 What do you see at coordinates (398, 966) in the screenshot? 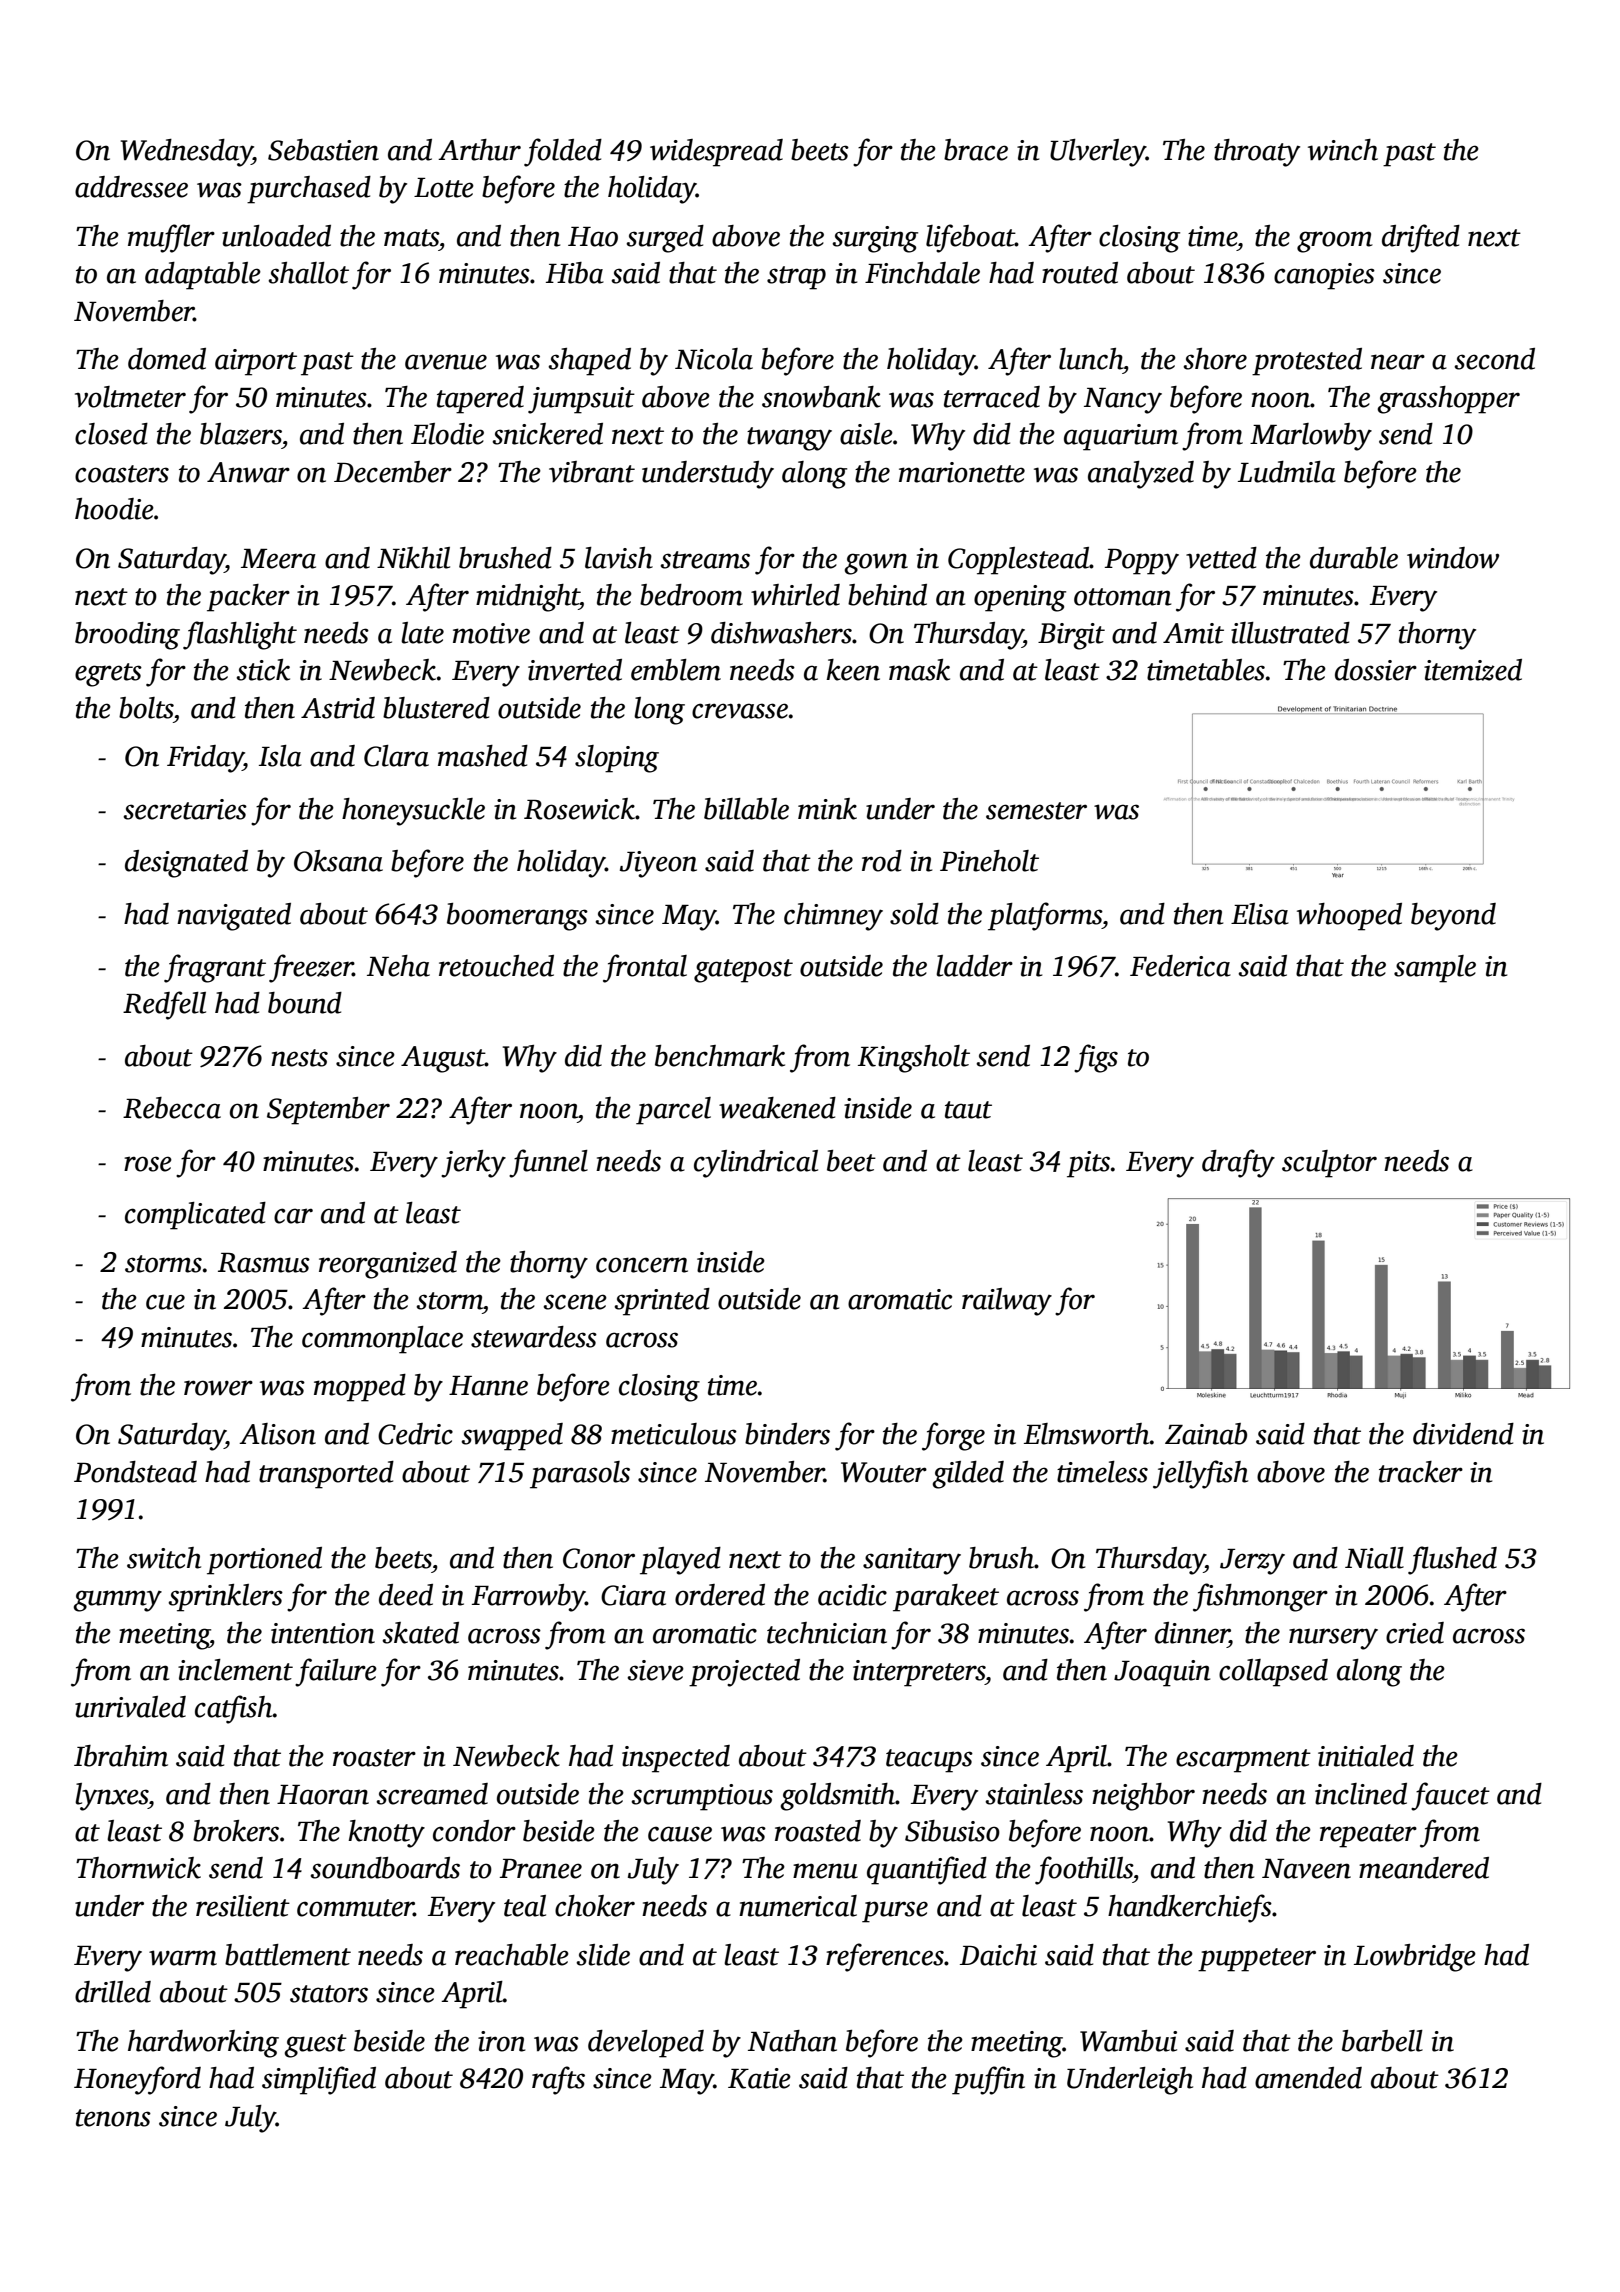
I see `Neha` at bounding box center [398, 966].
